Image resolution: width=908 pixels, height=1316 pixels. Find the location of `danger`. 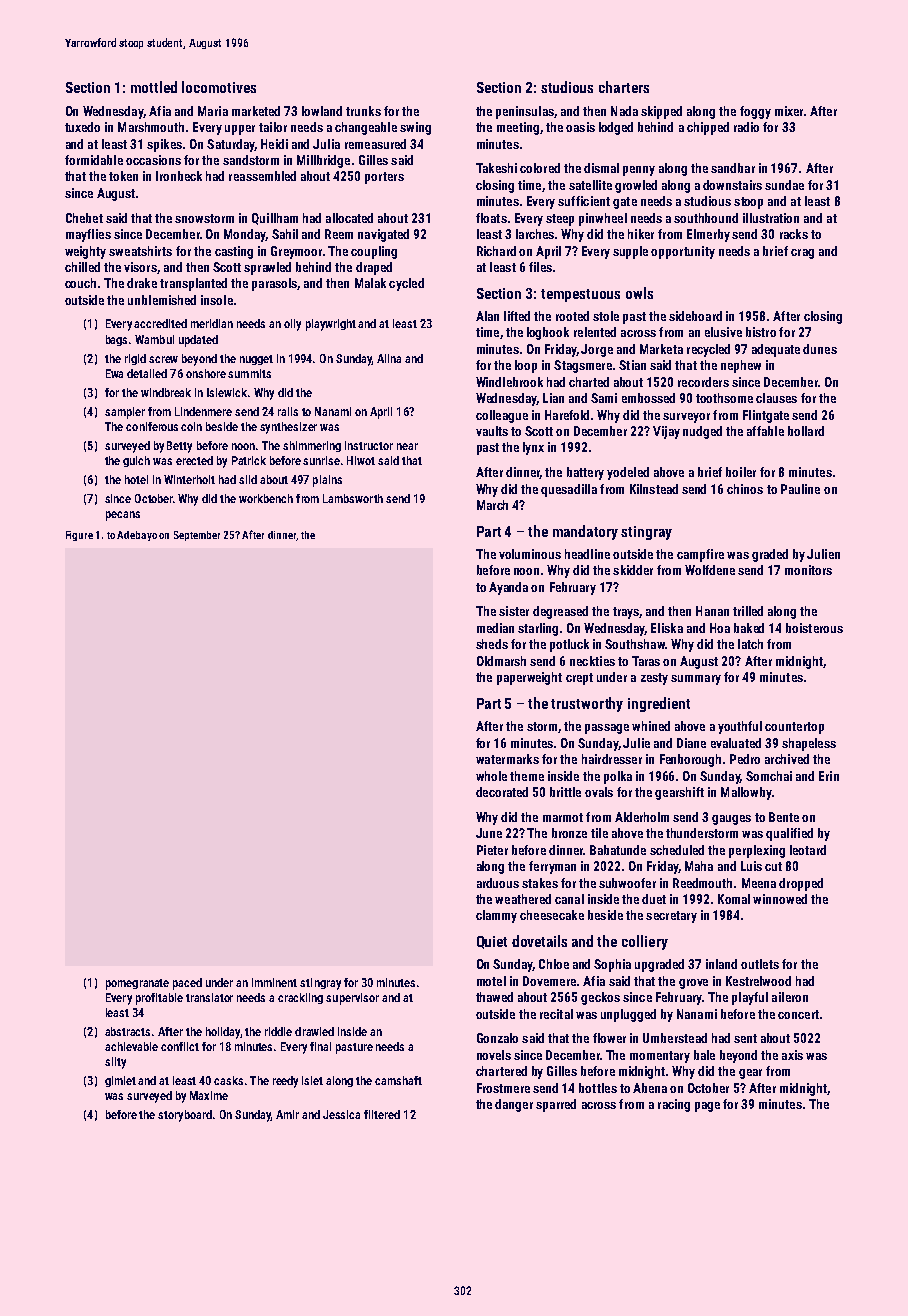

danger is located at coordinates (514, 1105).
